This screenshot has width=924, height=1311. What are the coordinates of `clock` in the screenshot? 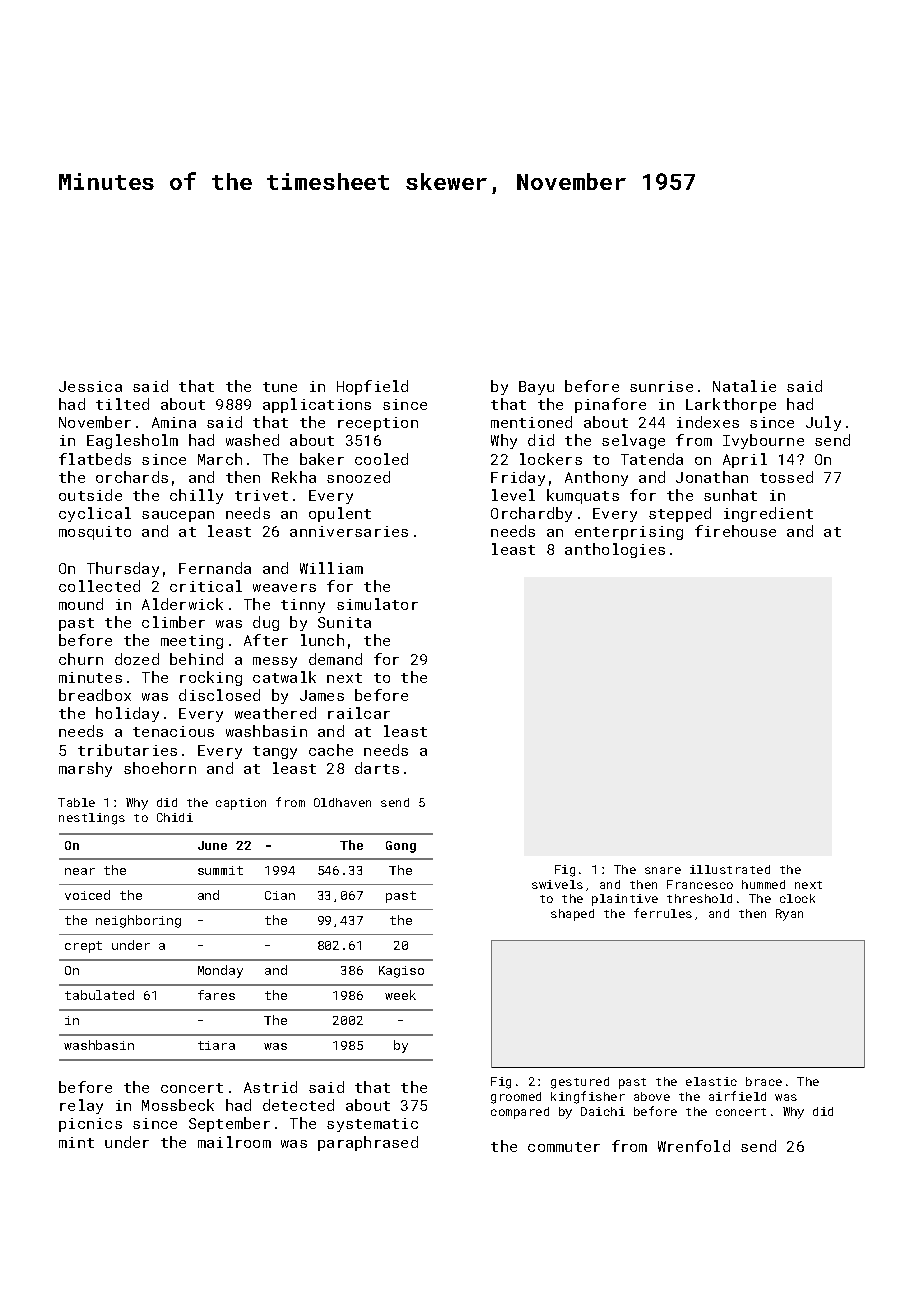 It's located at (797, 898).
